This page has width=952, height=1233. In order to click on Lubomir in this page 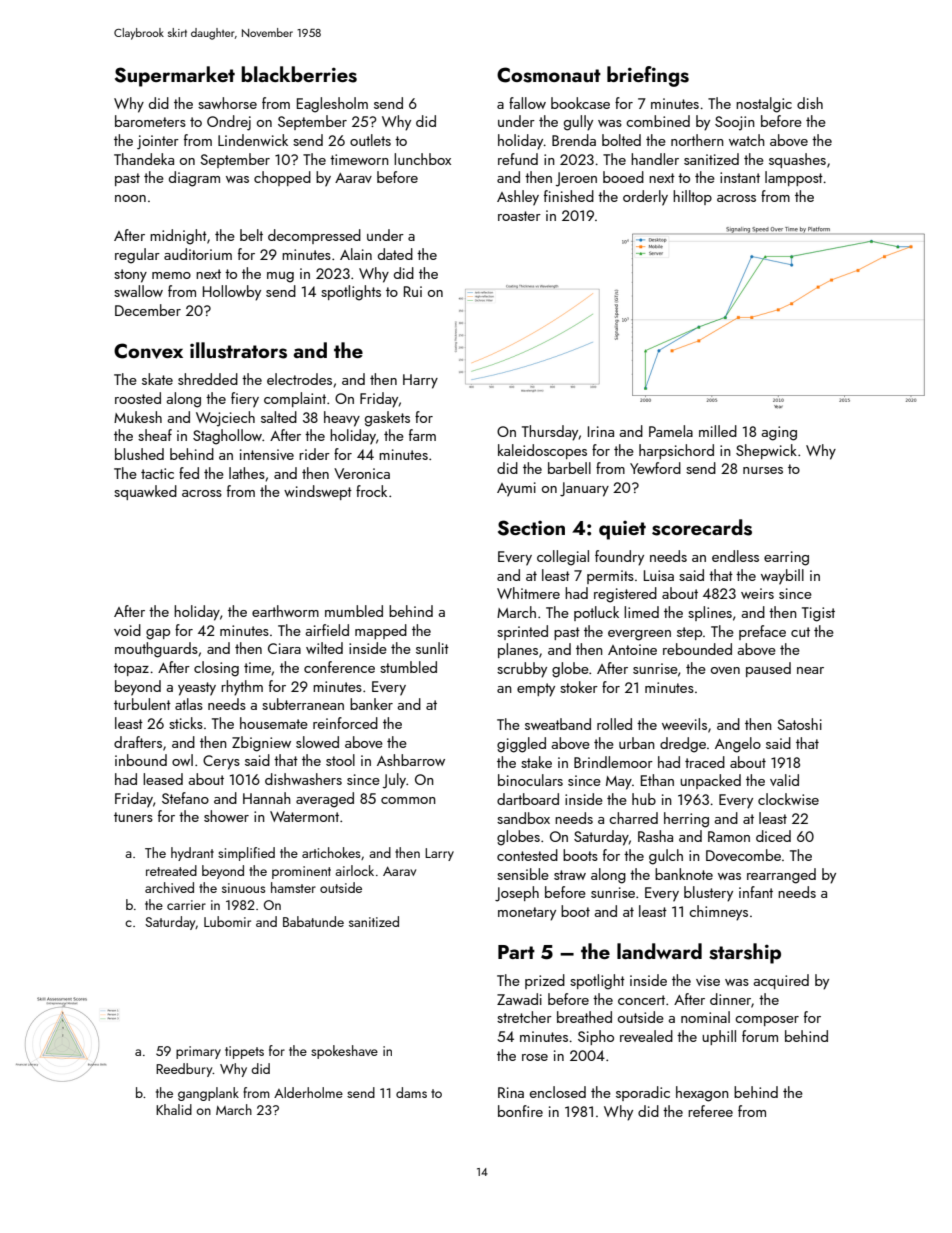, I will do `click(227, 921)`.
